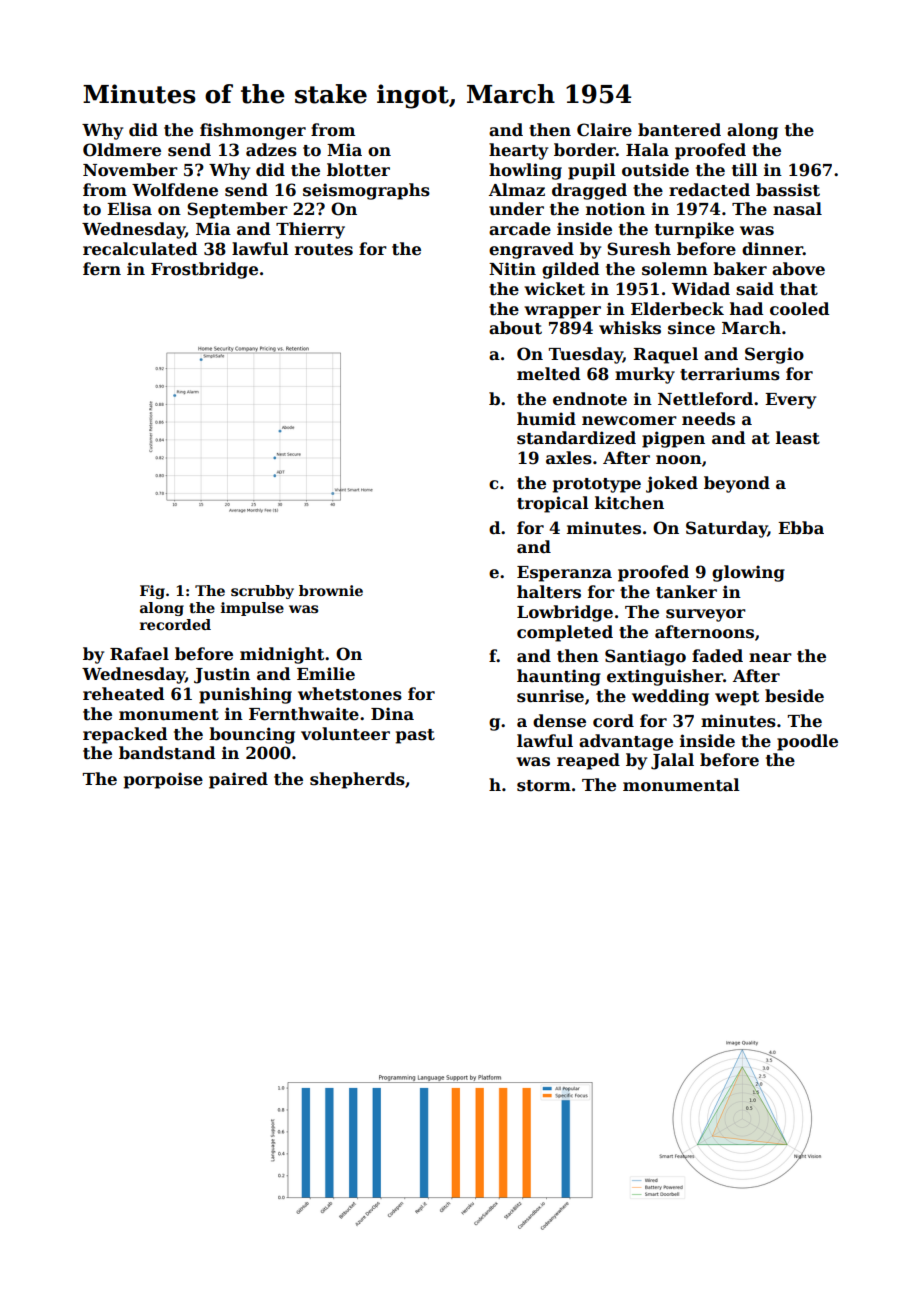  What do you see at coordinates (520, 229) in the screenshot?
I see `arcade` at bounding box center [520, 229].
